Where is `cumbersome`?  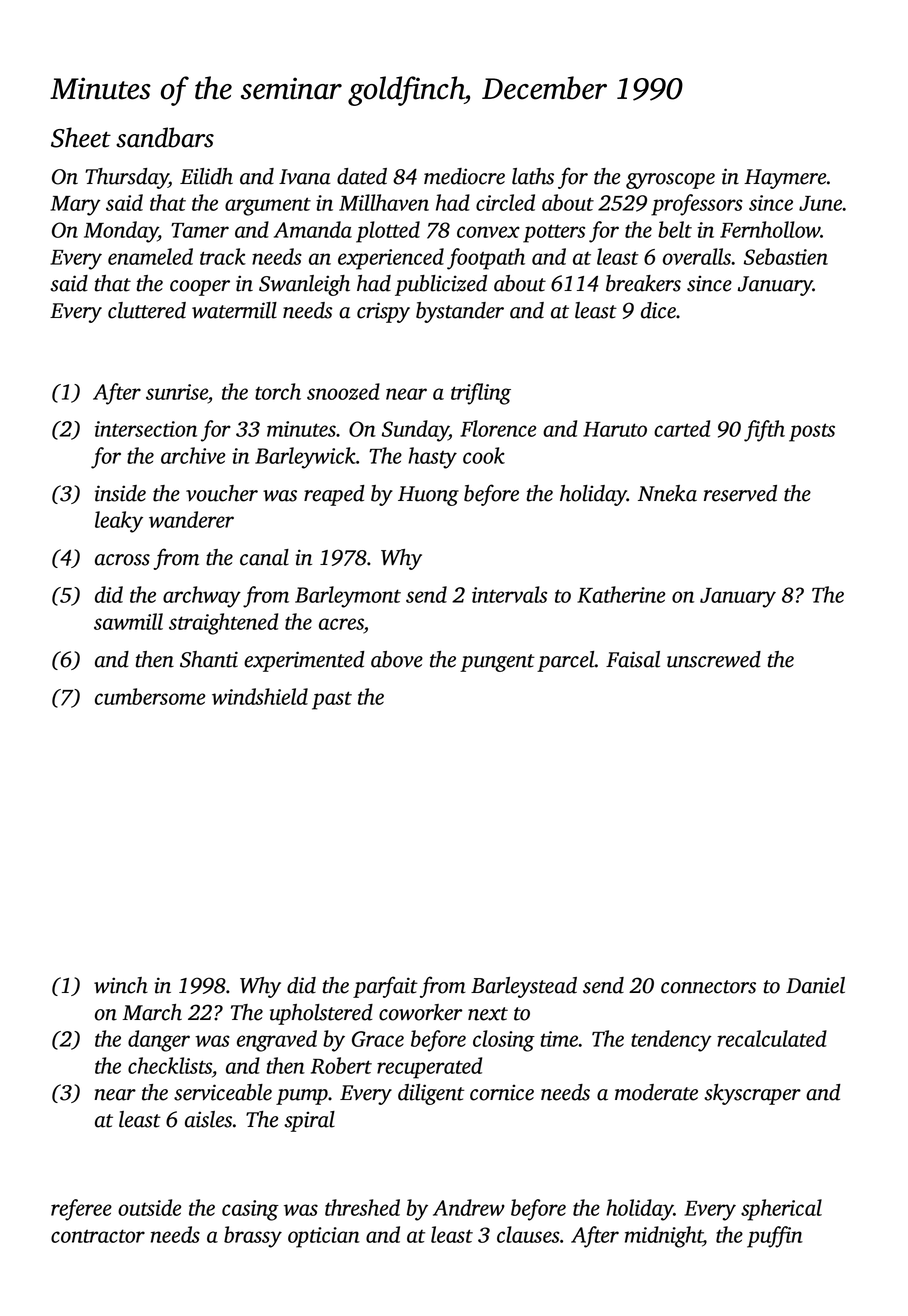 cumbersome is located at coordinates (150, 696).
